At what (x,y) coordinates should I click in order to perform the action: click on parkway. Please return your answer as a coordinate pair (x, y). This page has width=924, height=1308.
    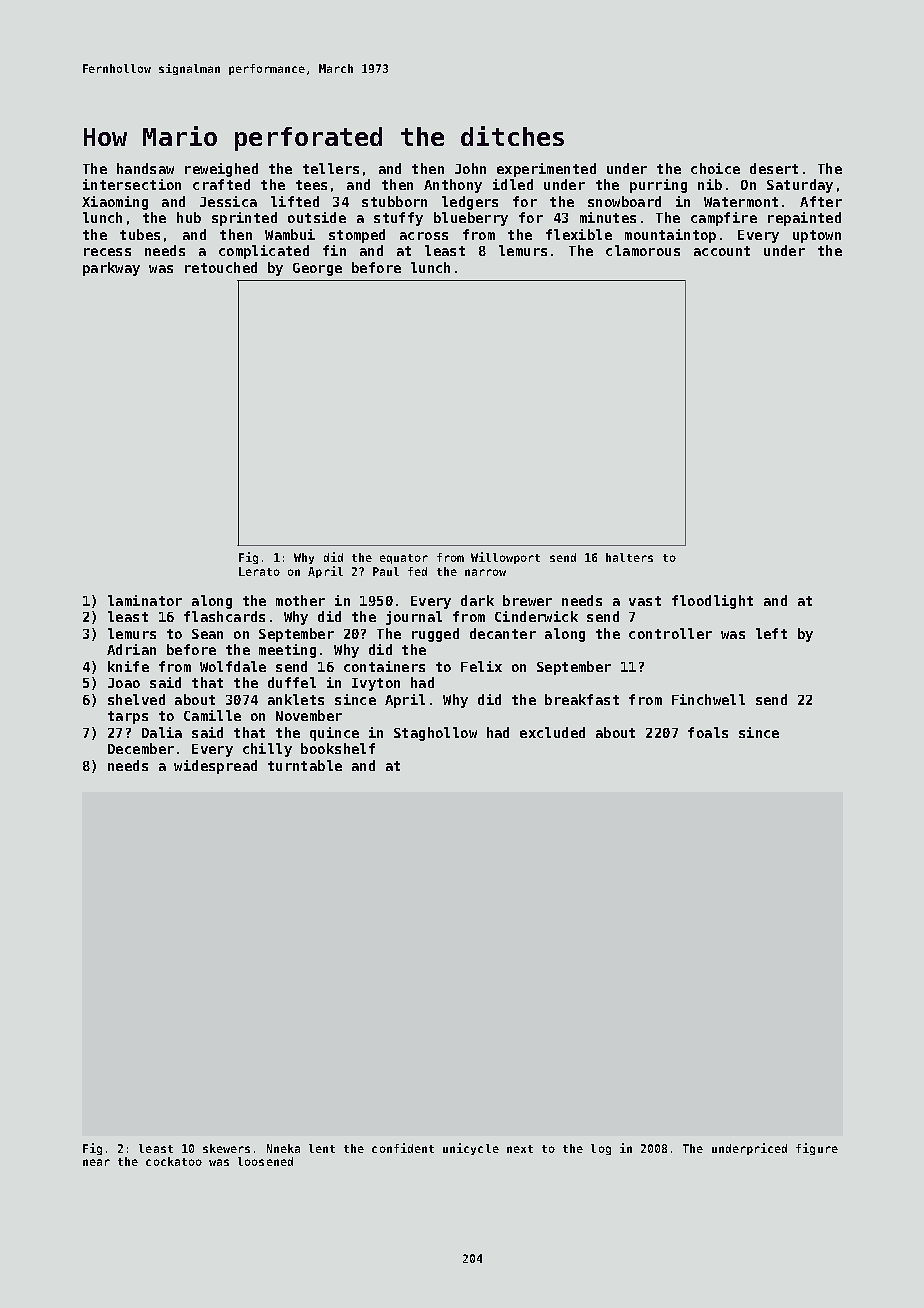
    Looking at the image, I should click on (111, 269).
